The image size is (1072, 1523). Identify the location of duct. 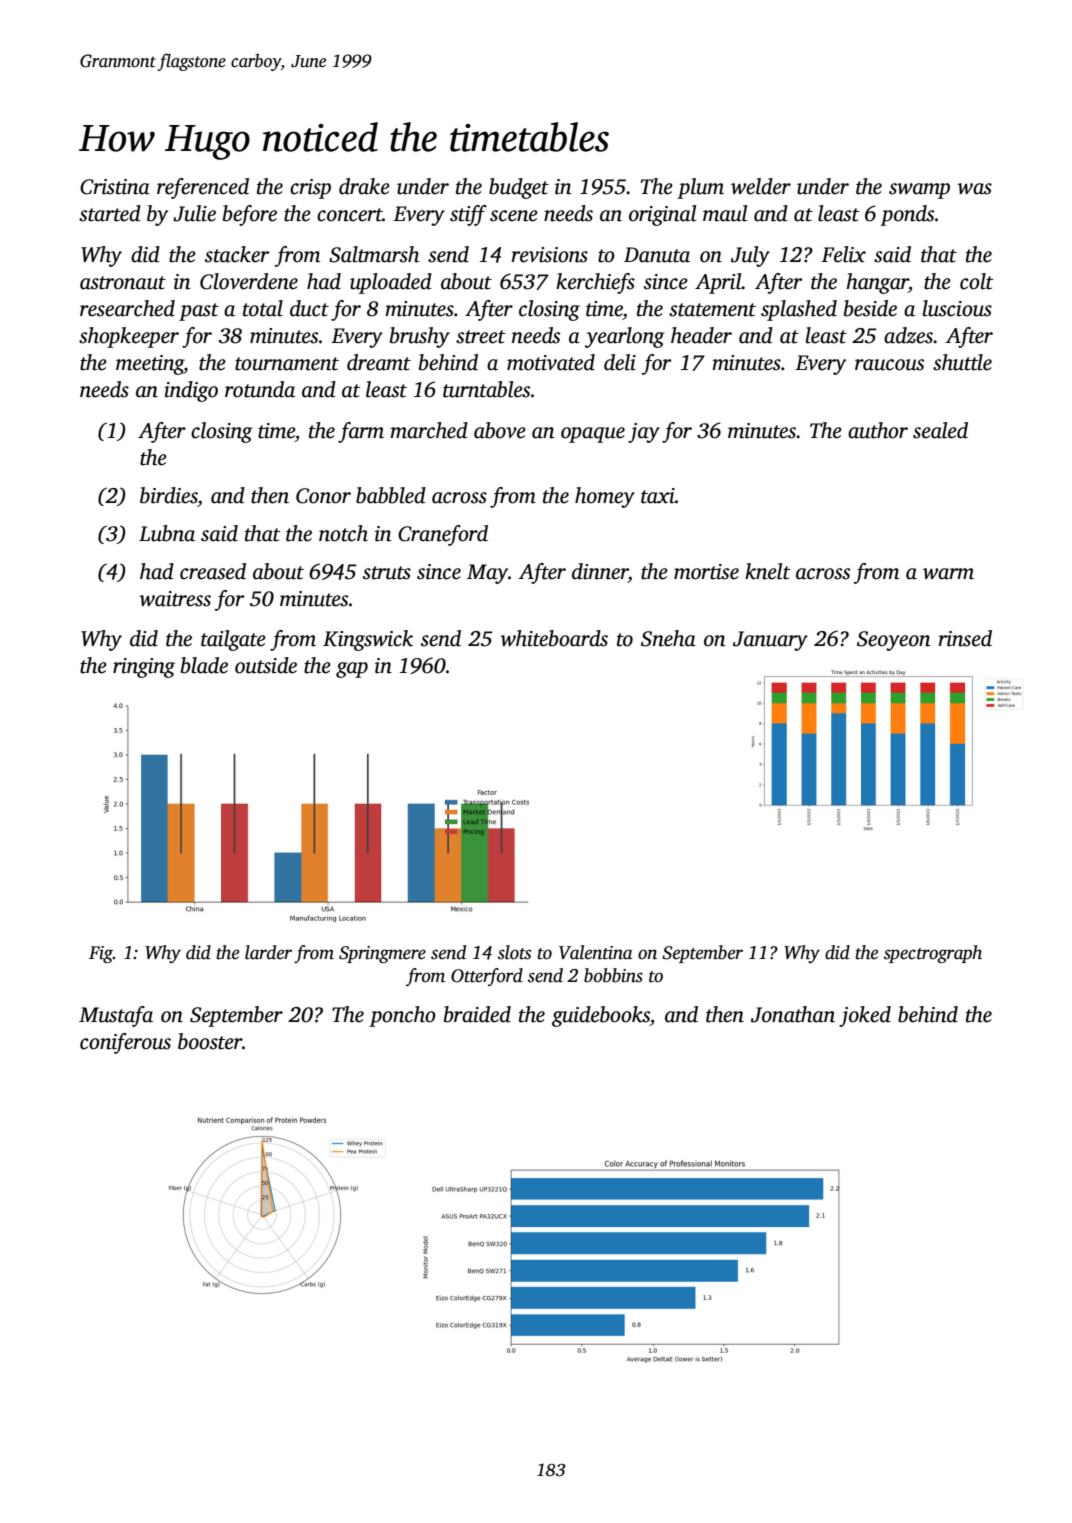
(309, 308).
